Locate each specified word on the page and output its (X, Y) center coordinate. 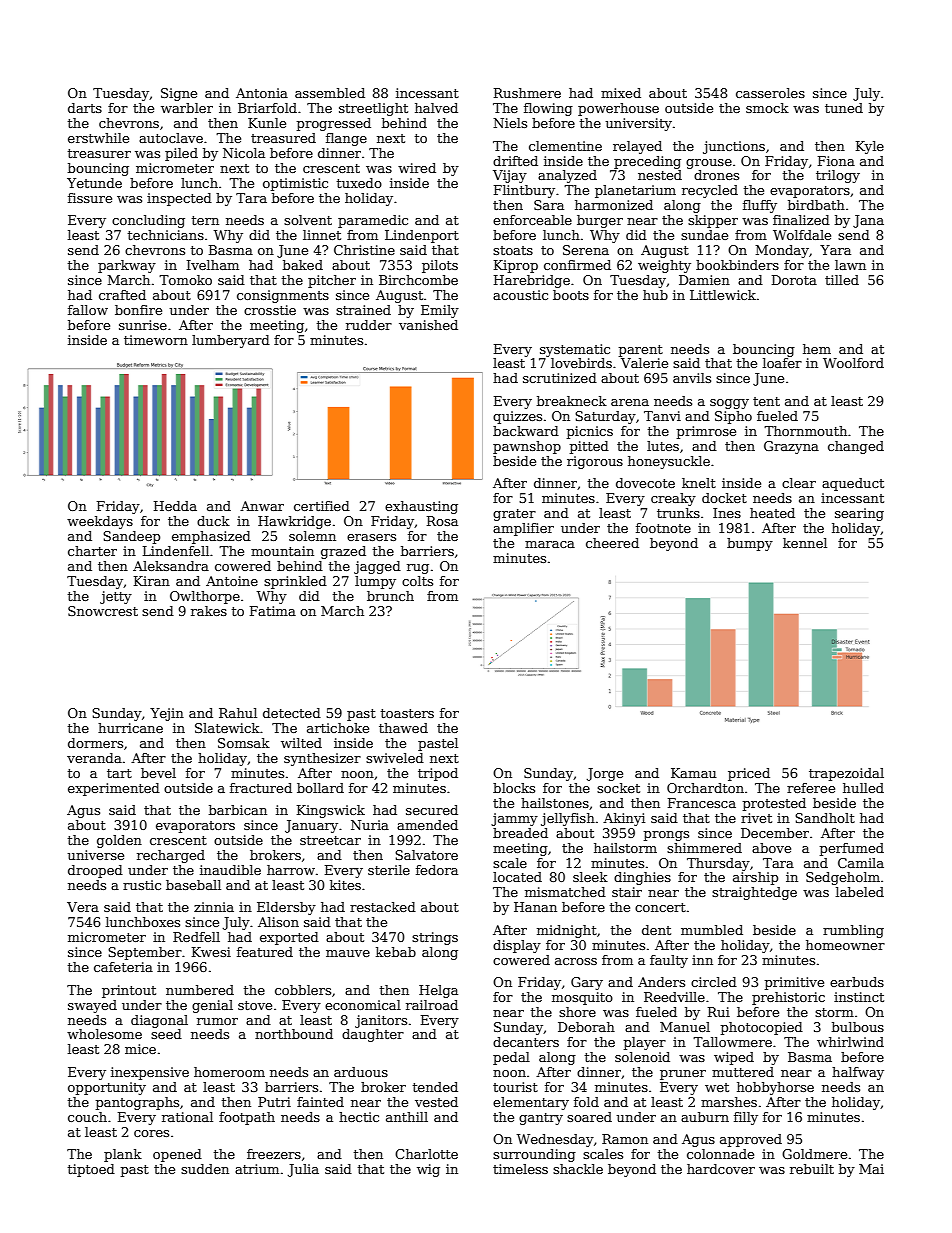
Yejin (167, 714)
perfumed (852, 849)
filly (746, 1118)
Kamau (694, 773)
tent (766, 401)
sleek (590, 877)
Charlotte (426, 1154)
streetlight (373, 109)
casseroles (770, 93)
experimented (114, 789)
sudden (205, 1169)
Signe (179, 94)
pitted (589, 447)
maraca (550, 544)
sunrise (143, 325)
